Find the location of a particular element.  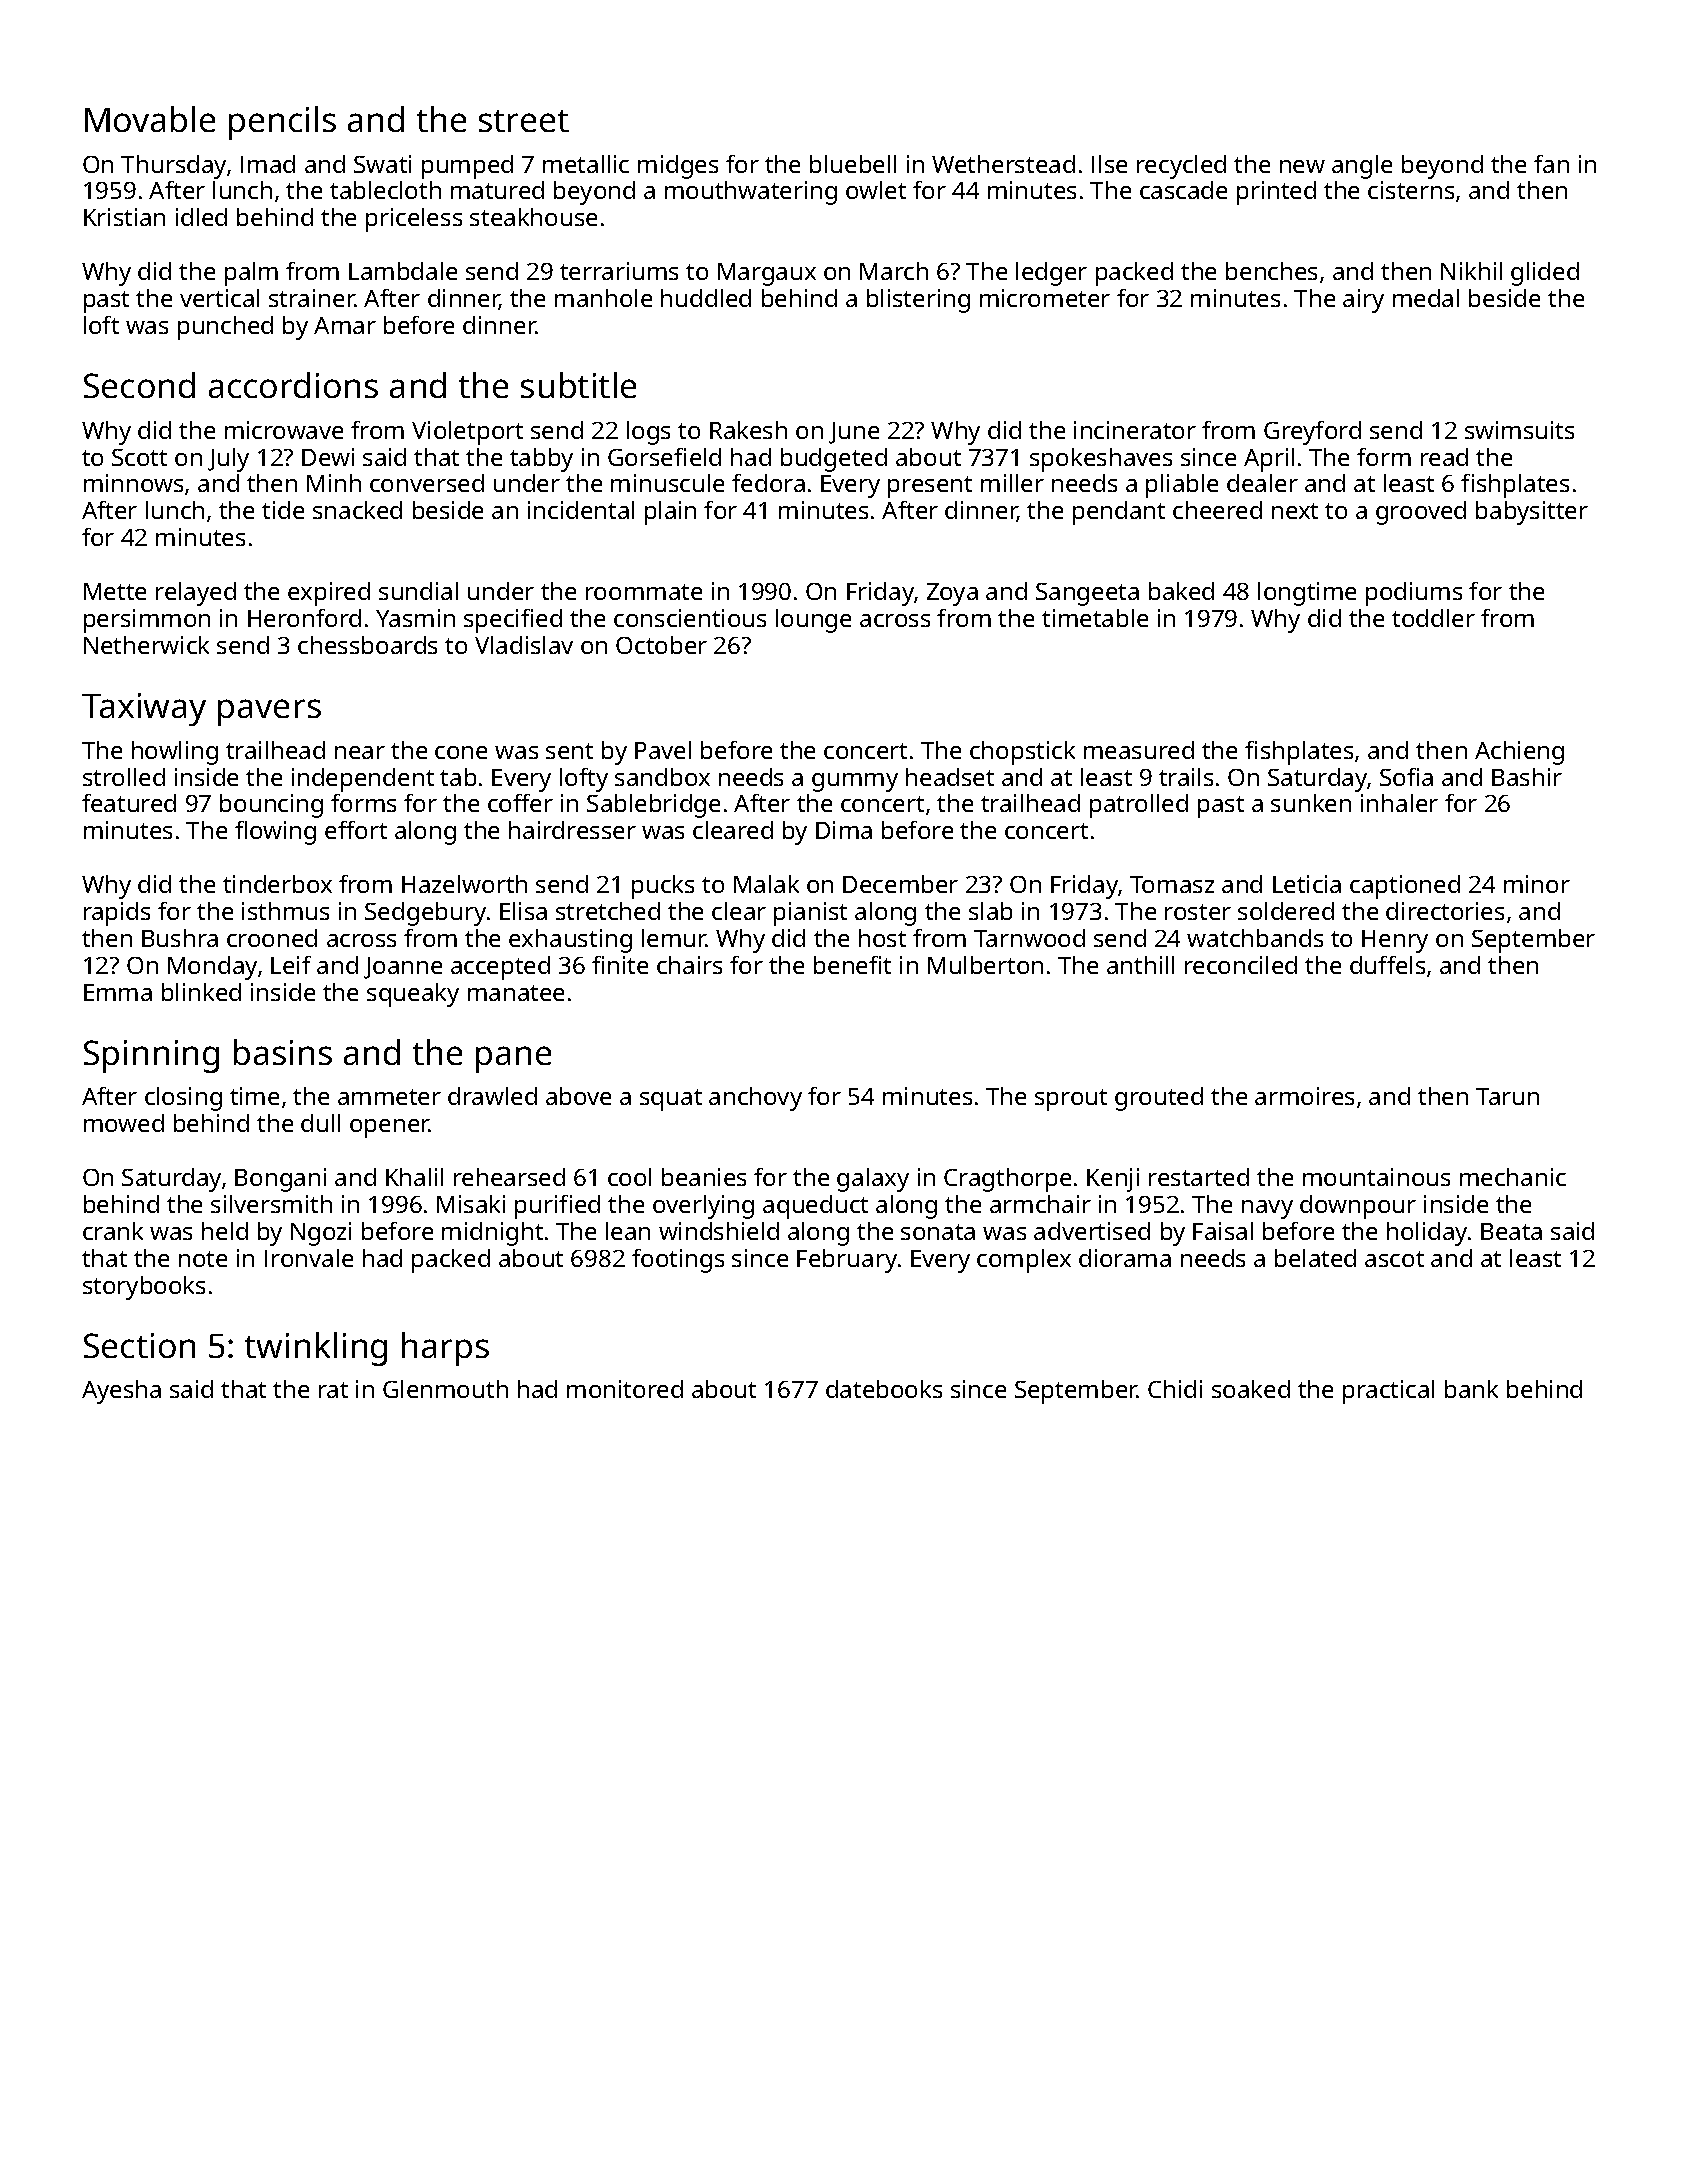

Wetherstead is located at coordinates (1003, 164).
